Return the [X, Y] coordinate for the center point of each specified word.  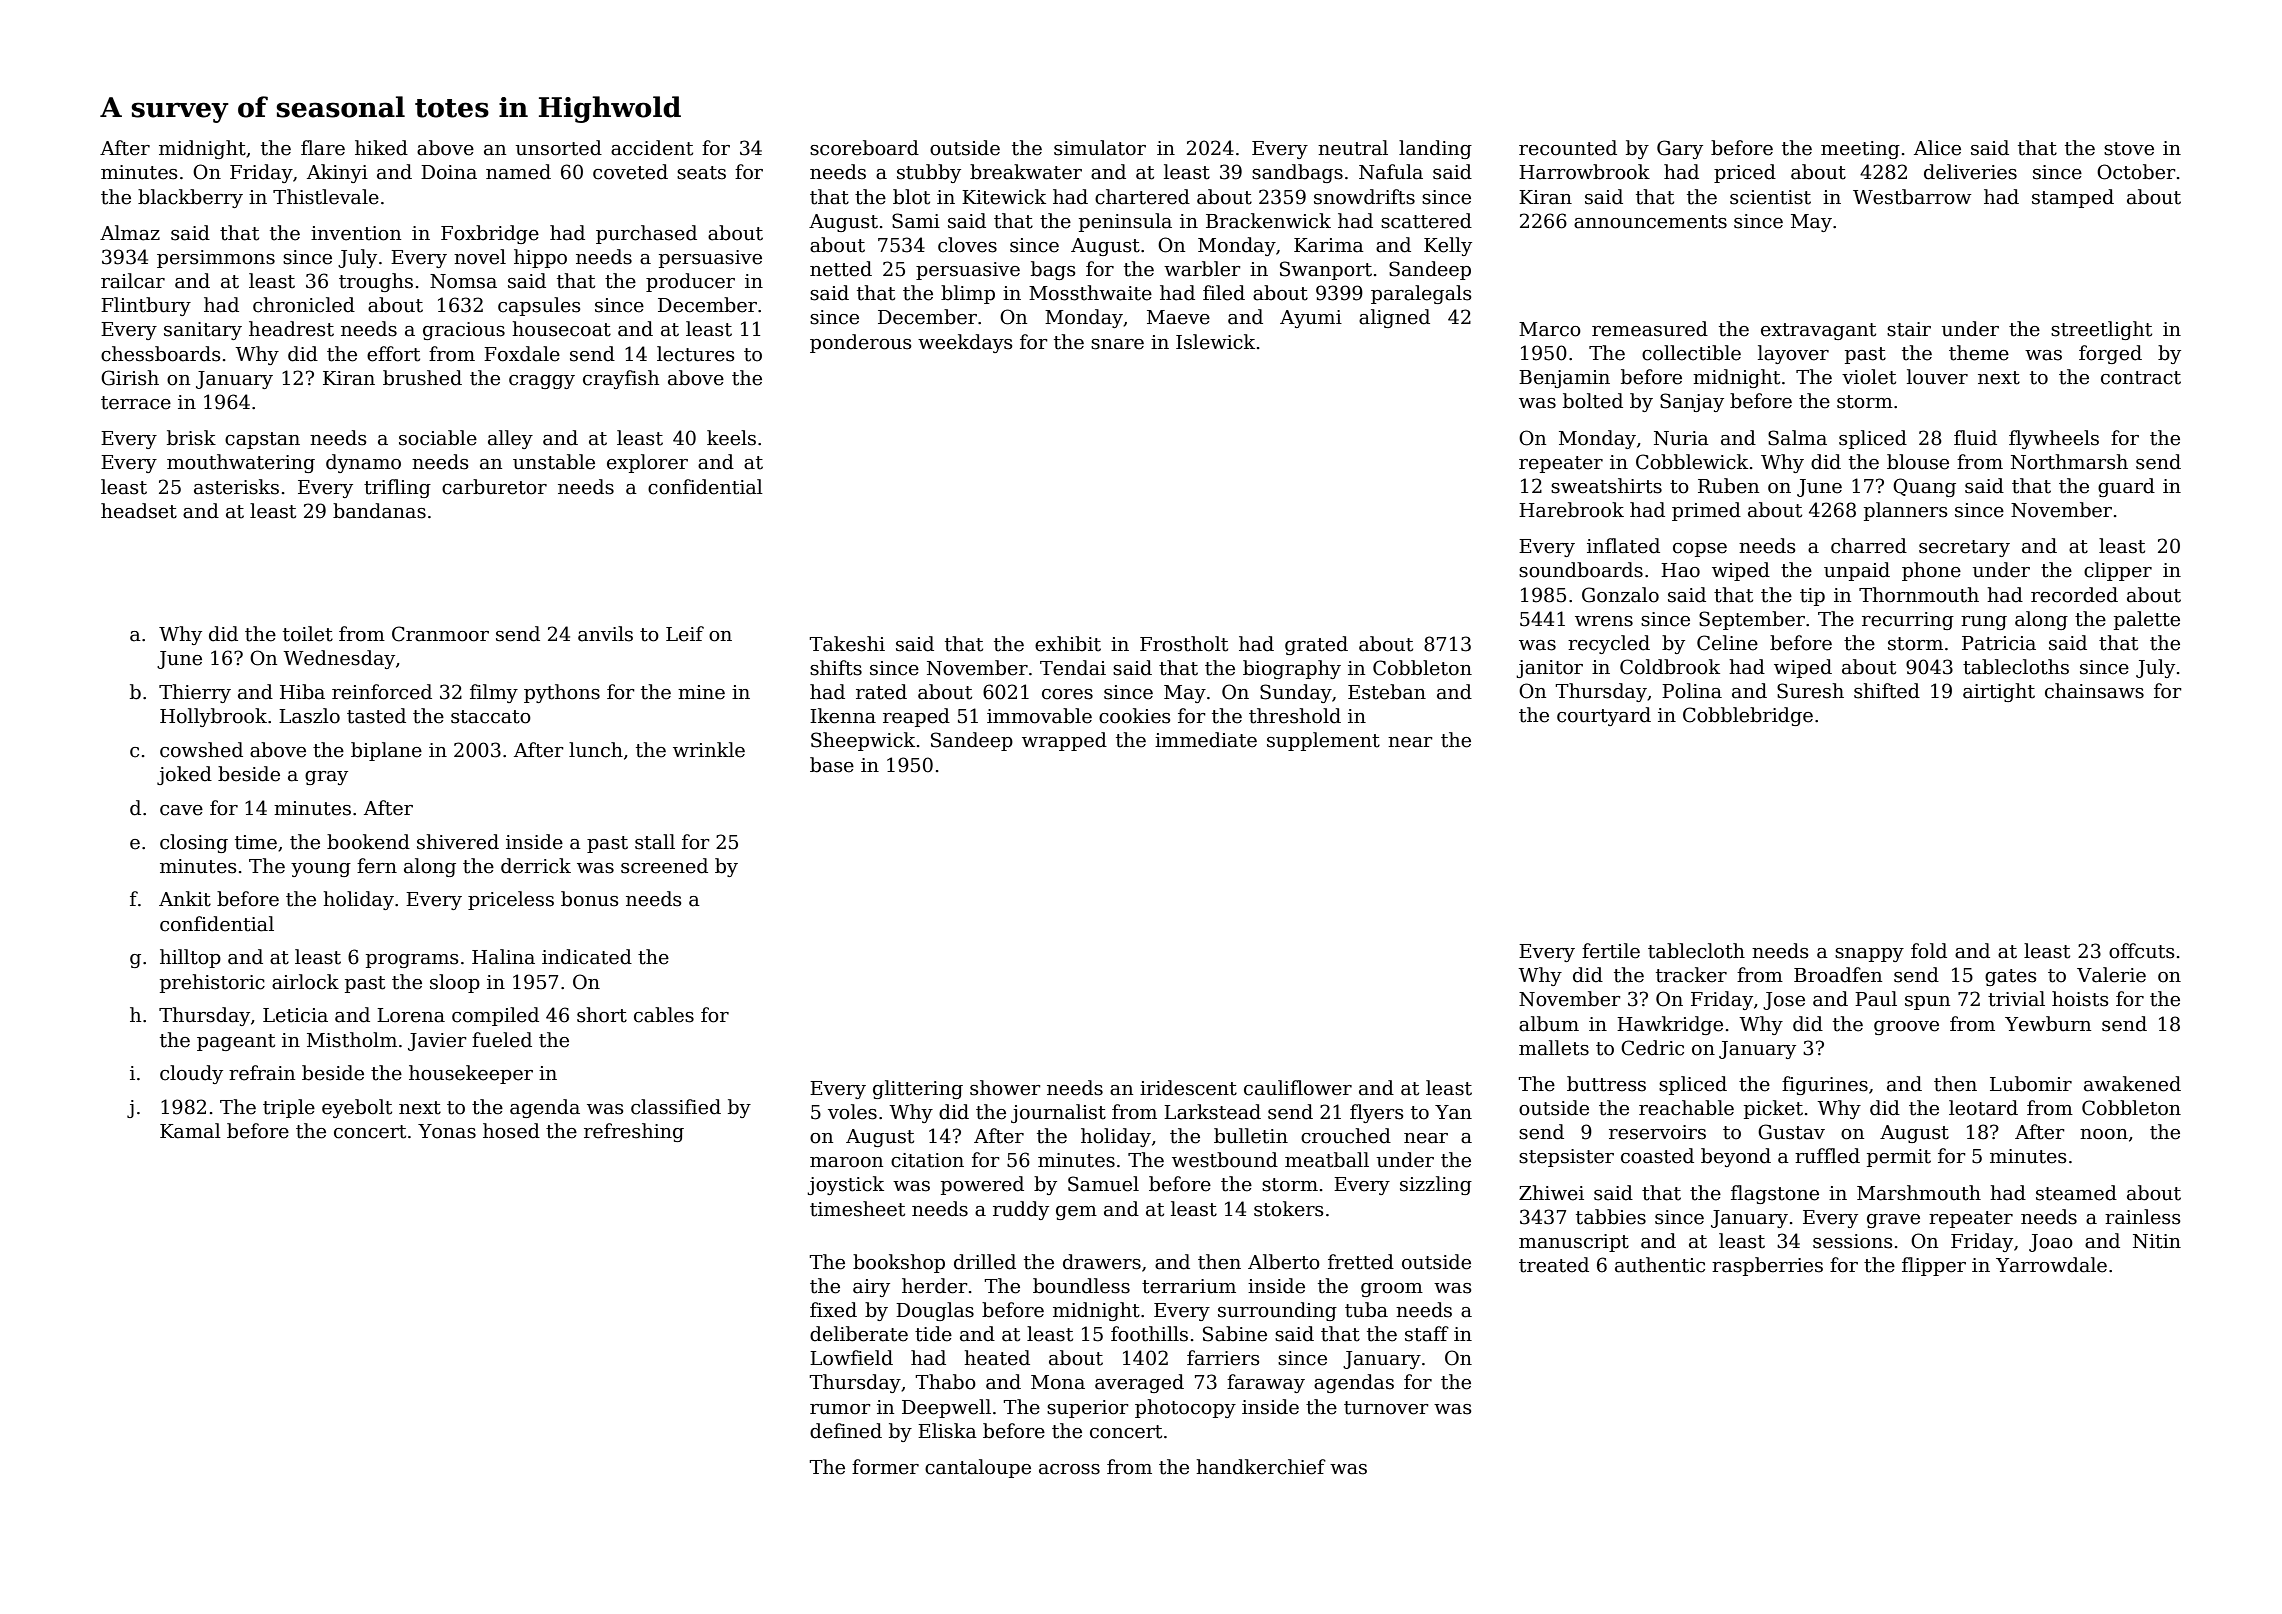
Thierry [195, 693]
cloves [967, 245]
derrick [536, 866]
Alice [1937, 148]
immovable [1039, 716]
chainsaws [2094, 691]
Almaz [130, 233]
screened [664, 866]
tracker [1691, 975]
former [885, 1467]
